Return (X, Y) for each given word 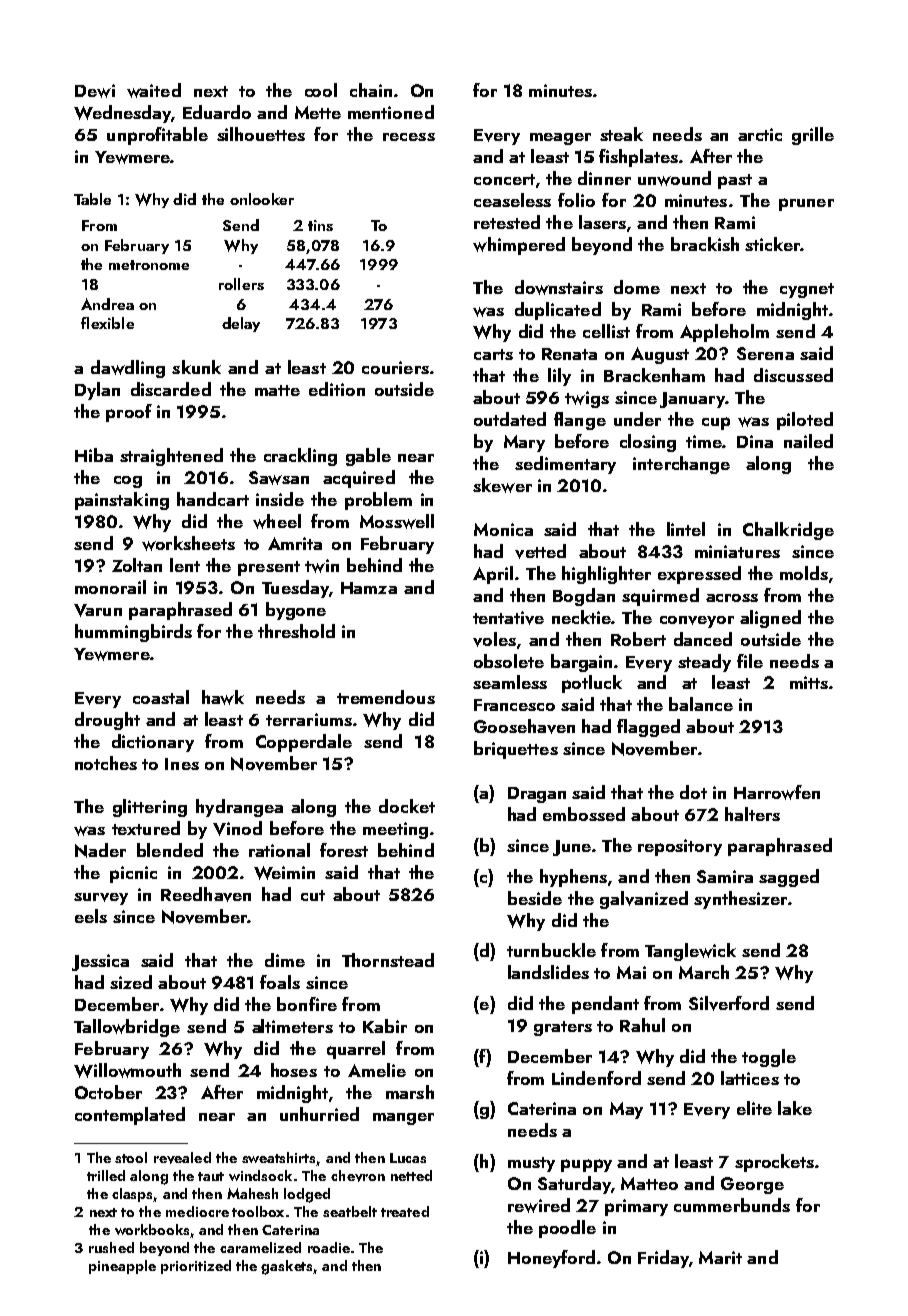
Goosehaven (524, 726)
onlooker (262, 199)
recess (409, 137)
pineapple (122, 1267)
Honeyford (551, 1259)
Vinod (237, 828)
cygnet (807, 290)
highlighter (606, 575)
